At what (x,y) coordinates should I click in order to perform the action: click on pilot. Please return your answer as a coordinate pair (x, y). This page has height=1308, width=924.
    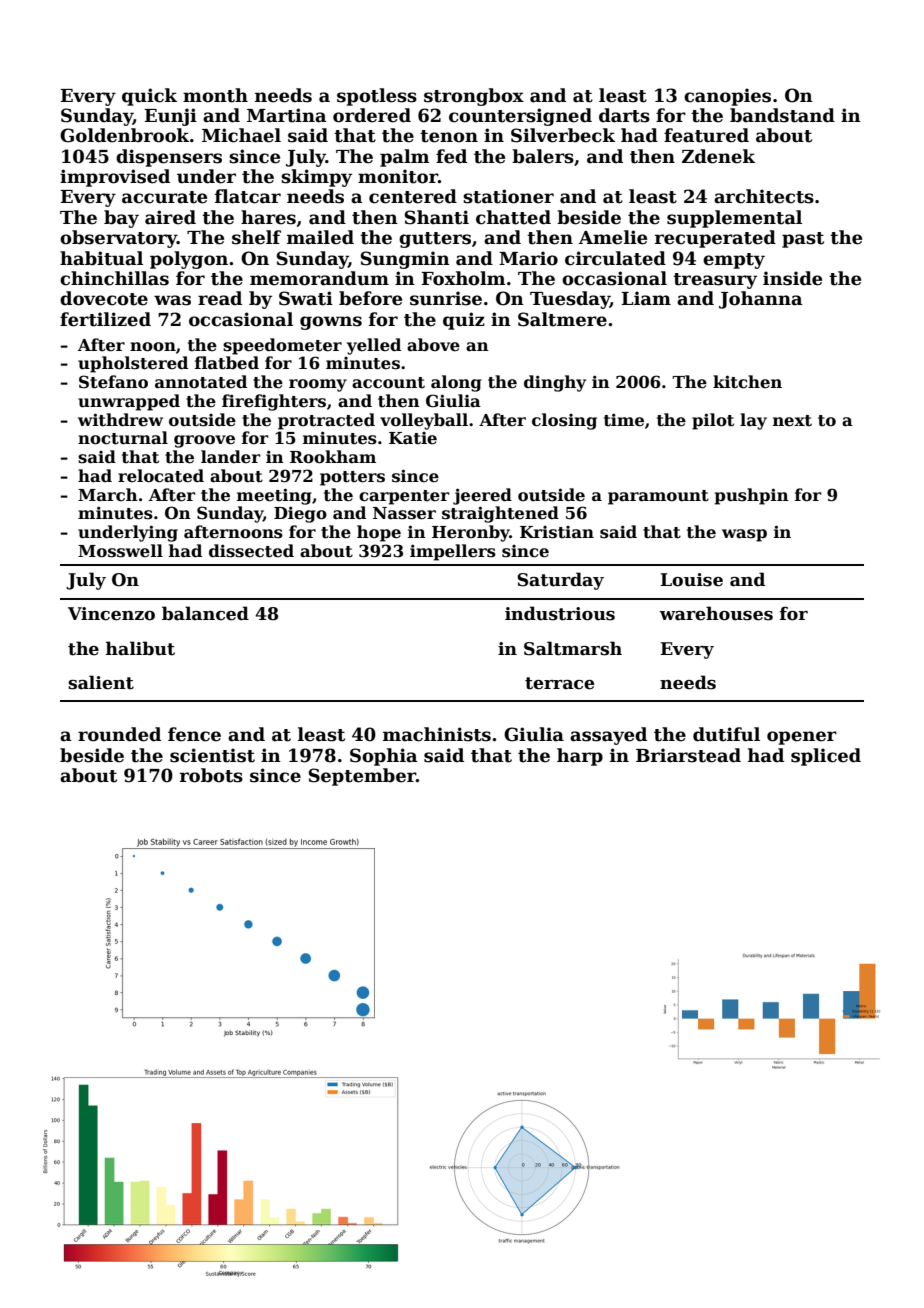
    Looking at the image, I should click on (713, 421).
